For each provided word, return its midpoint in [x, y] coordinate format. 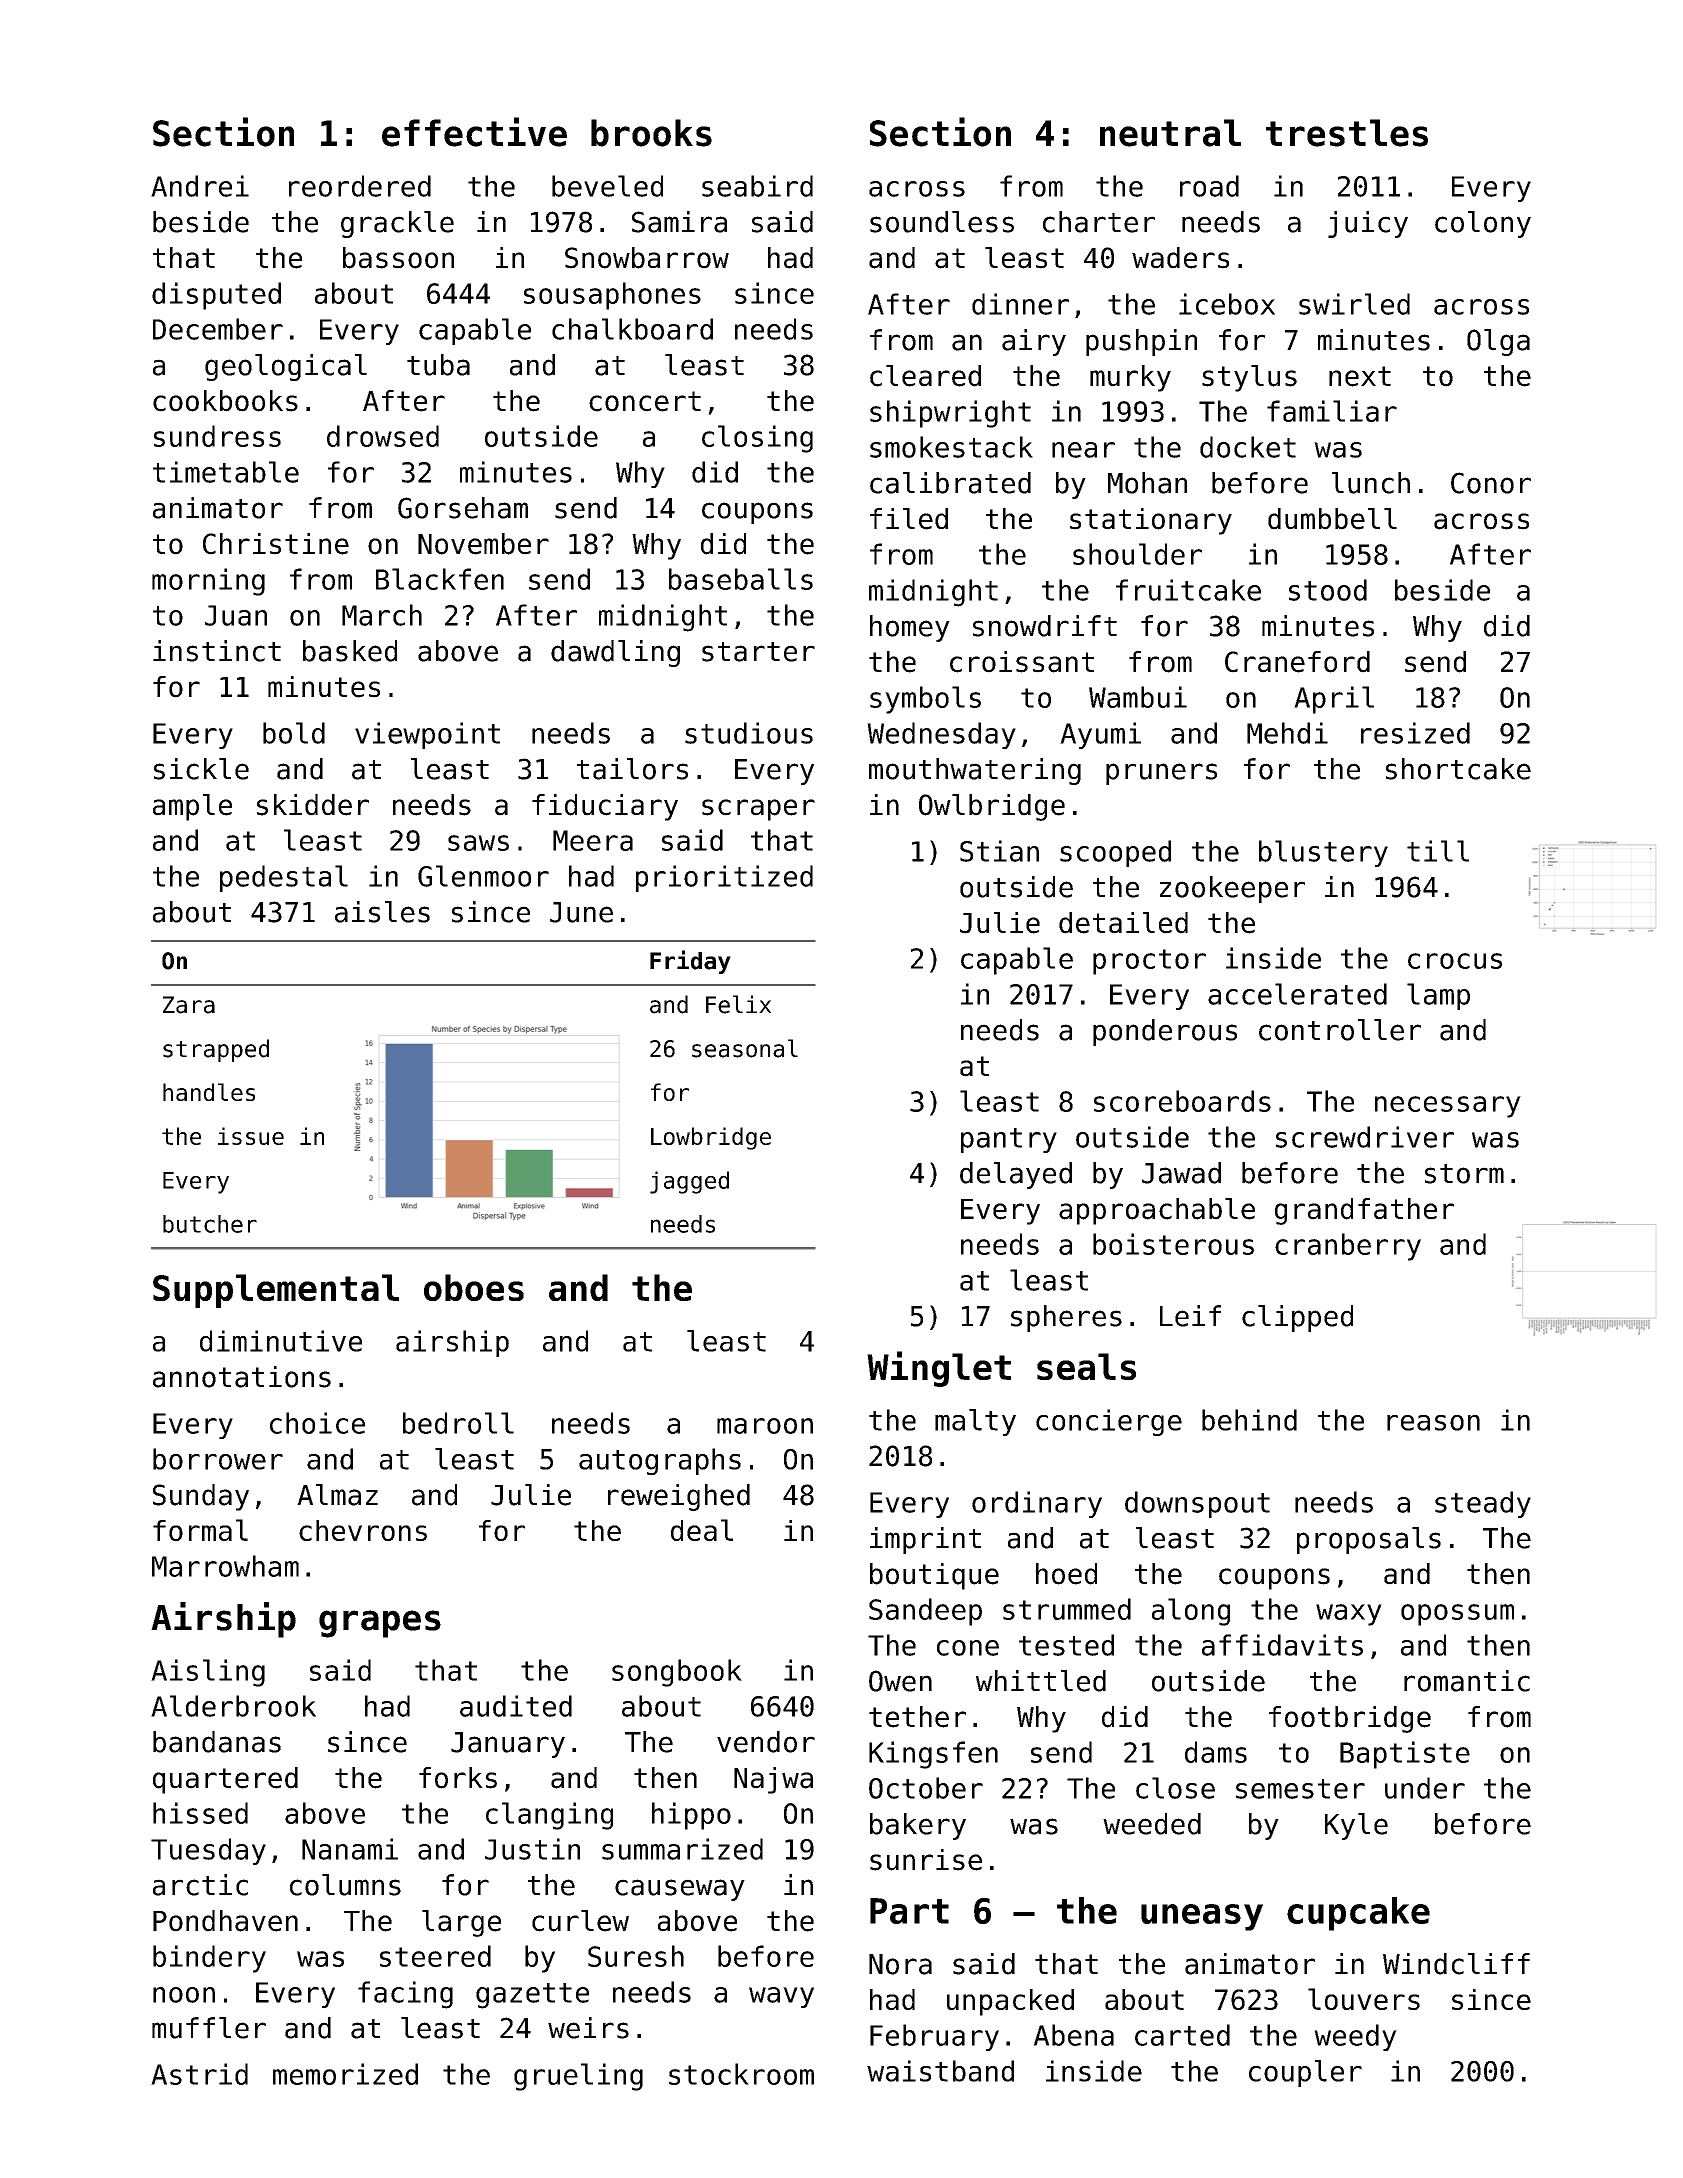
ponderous [1165, 1032]
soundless [942, 222]
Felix [738, 1004]
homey [910, 628]
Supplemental [276, 1291]
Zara [189, 1005]
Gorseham [463, 508]
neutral [1170, 133]
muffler [209, 2028]
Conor [1491, 483]
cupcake [1358, 1914]
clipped [1297, 1318]
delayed [1016, 1175]
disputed [216, 296]
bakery [918, 1826]
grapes [380, 1624]
